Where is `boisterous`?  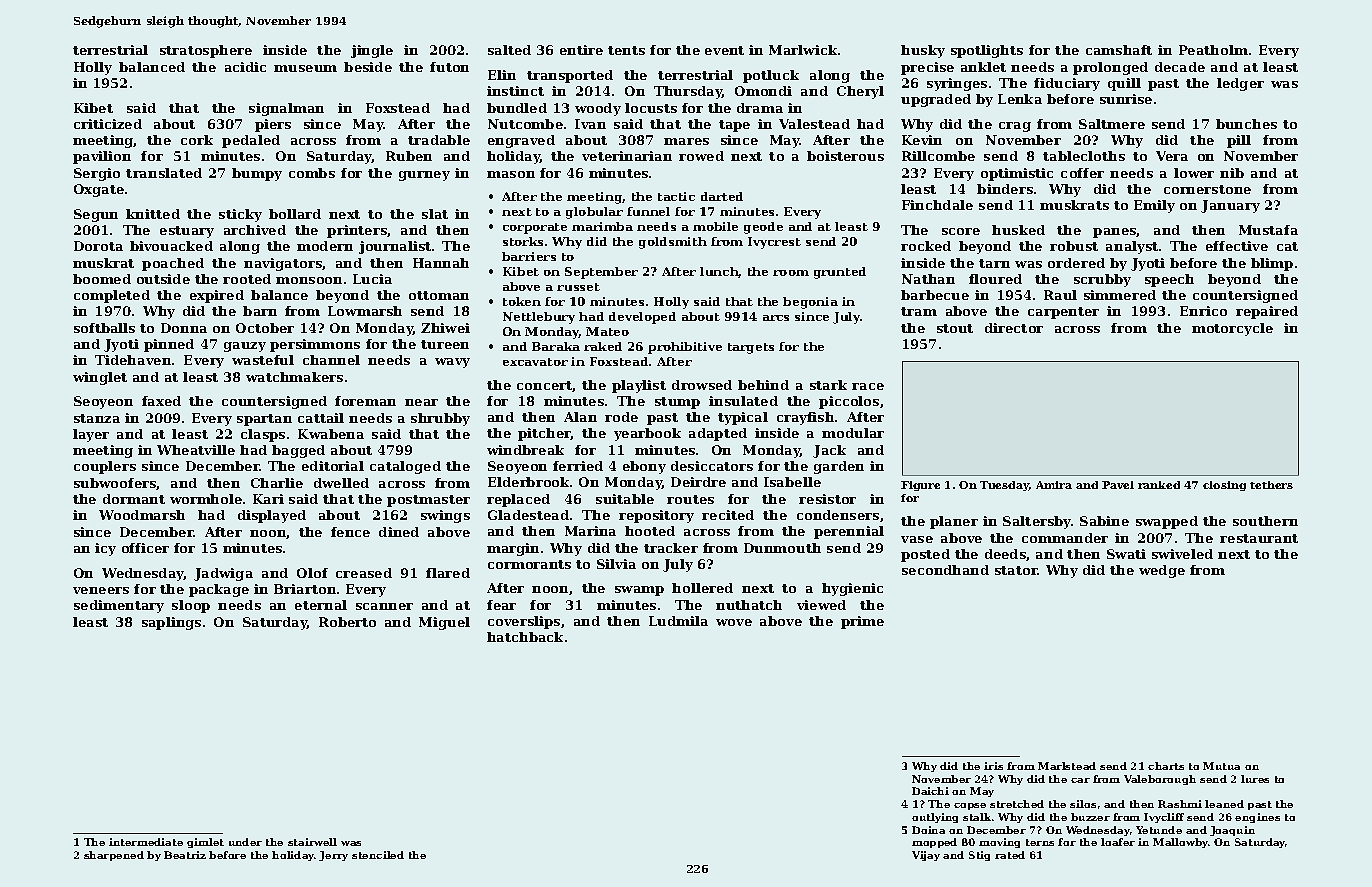
boisterous is located at coordinates (845, 156).
